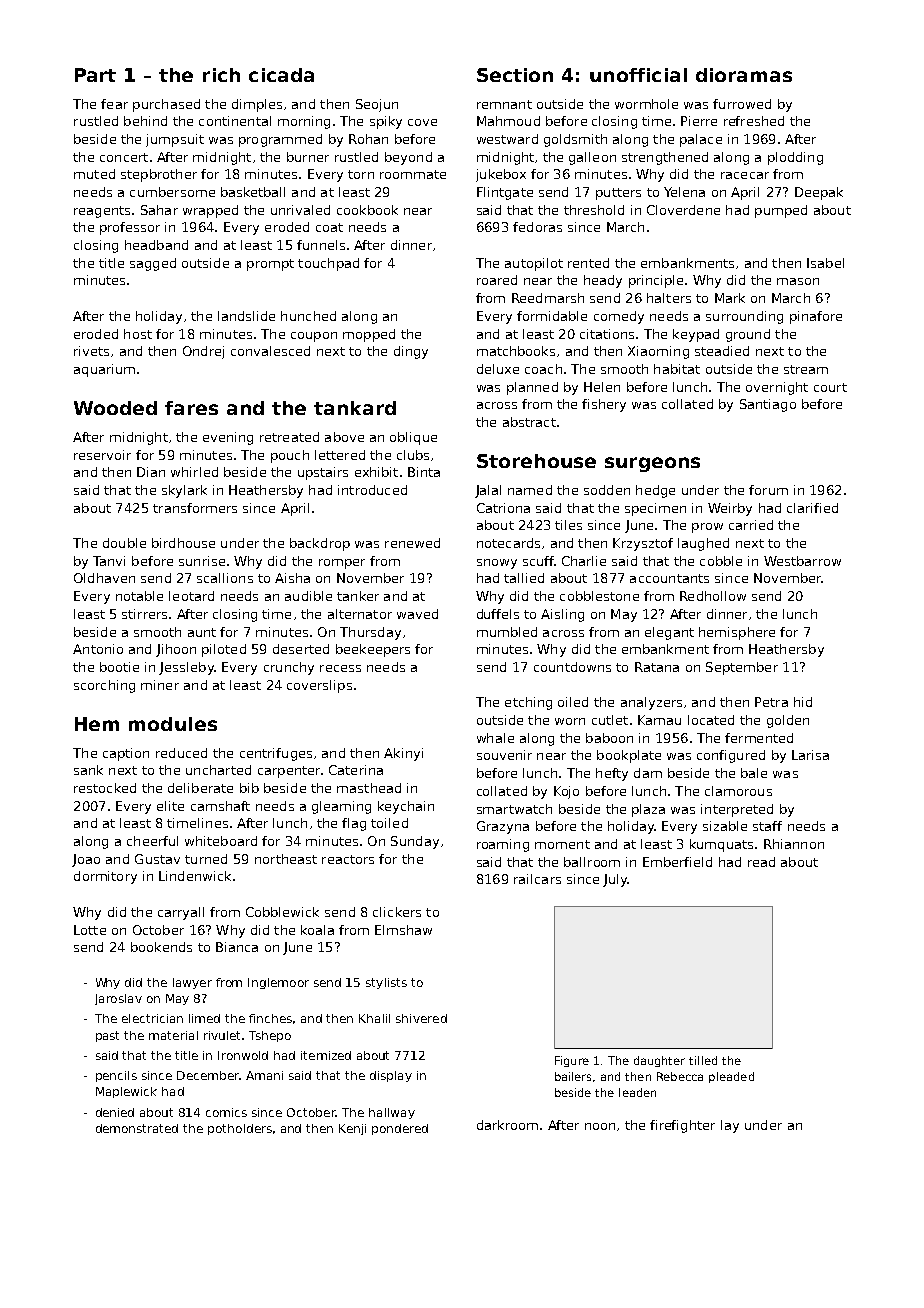  What do you see at coordinates (181, 753) in the screenshot?
I see `reduced` at bounding box center [181, 753].
